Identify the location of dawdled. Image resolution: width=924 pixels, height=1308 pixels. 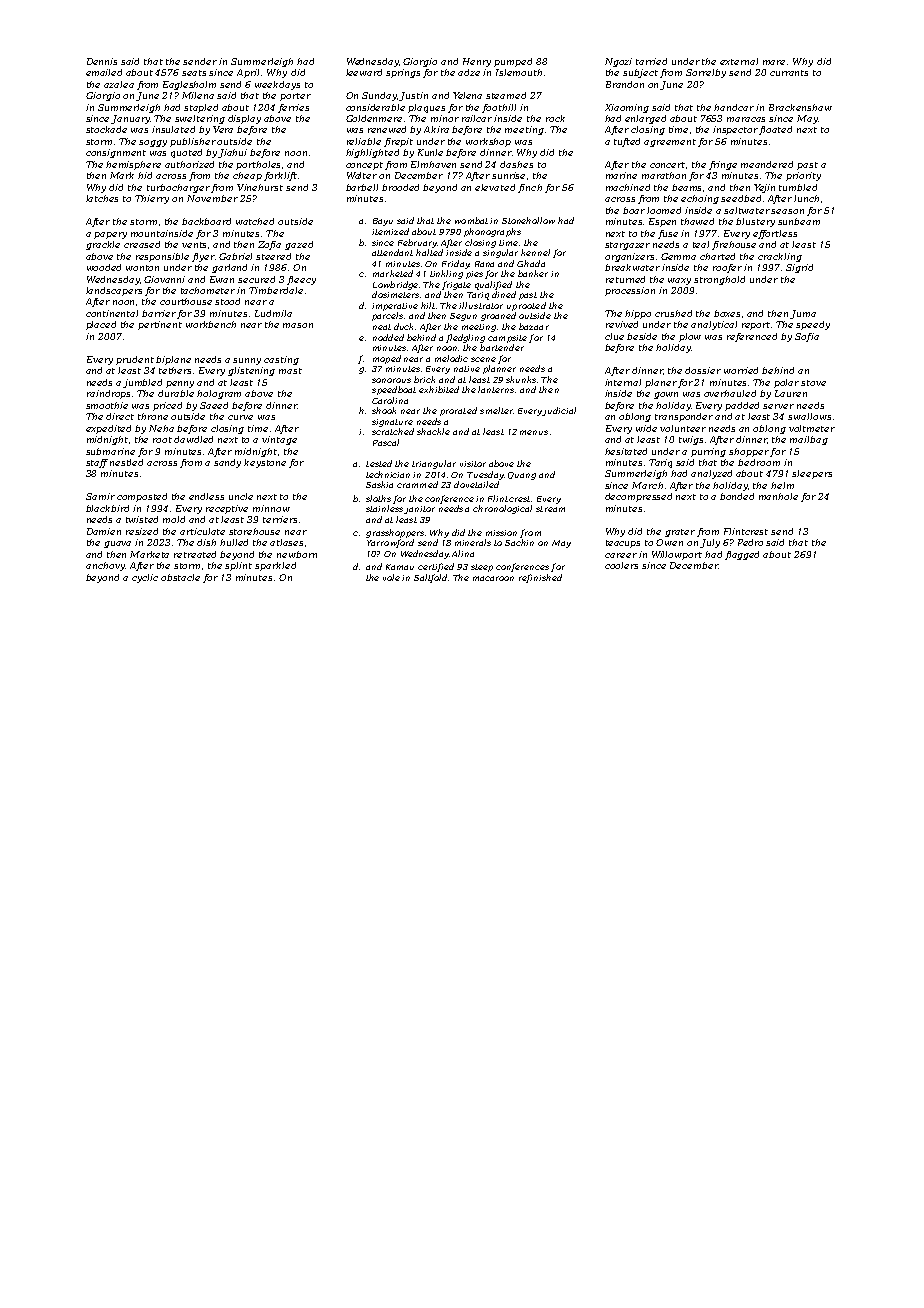
(193, 439).
